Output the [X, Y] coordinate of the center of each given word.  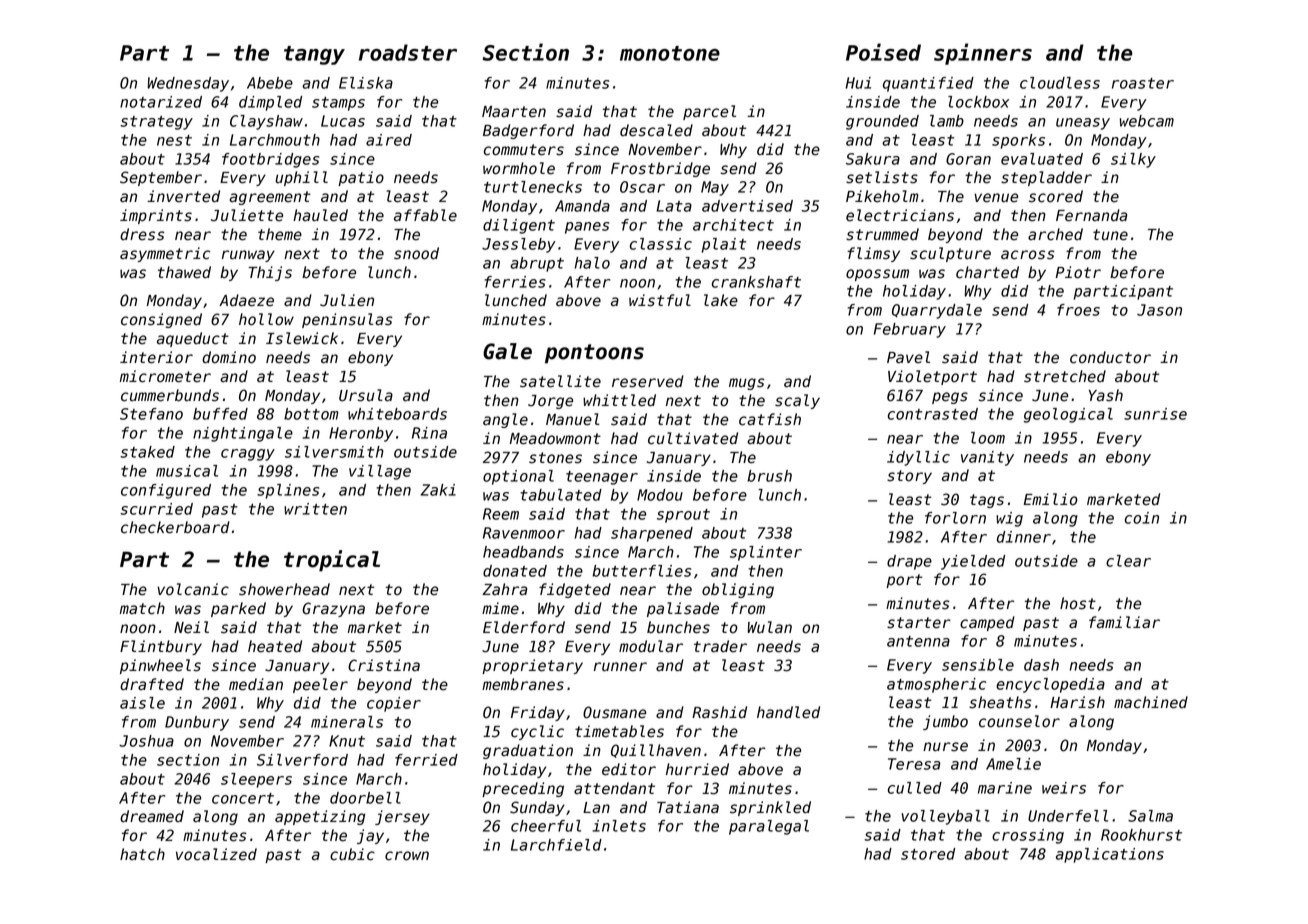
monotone [670, 53]
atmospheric [936, 685]
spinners [983, 54]
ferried [426, 760]
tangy [314, 55]
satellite [560, 381]
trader [720, 646]
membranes [523, 684]
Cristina [384, 665]
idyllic [918, 458]
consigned [161, 320]
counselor [1019, 721]
